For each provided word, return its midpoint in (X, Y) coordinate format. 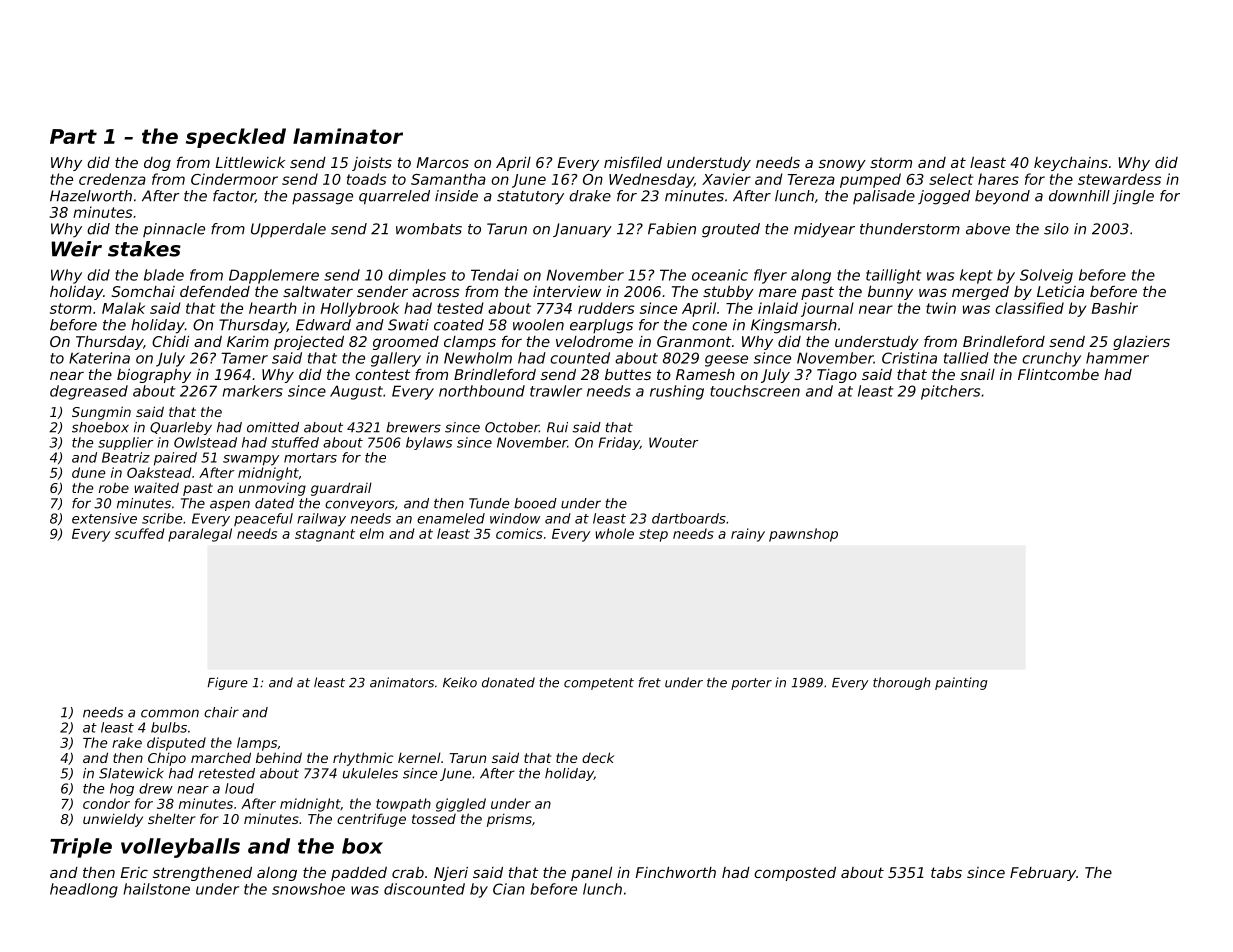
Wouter (673, 442)
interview (567, 291)
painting (961, 683)
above (988, 229)
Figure (227, 683)
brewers (413, 427)
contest (382, 374)
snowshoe (308, 889)
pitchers (950, 392)
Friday (619, 443)
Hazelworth (91, 196)
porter (751, 684)
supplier (125, 443)
